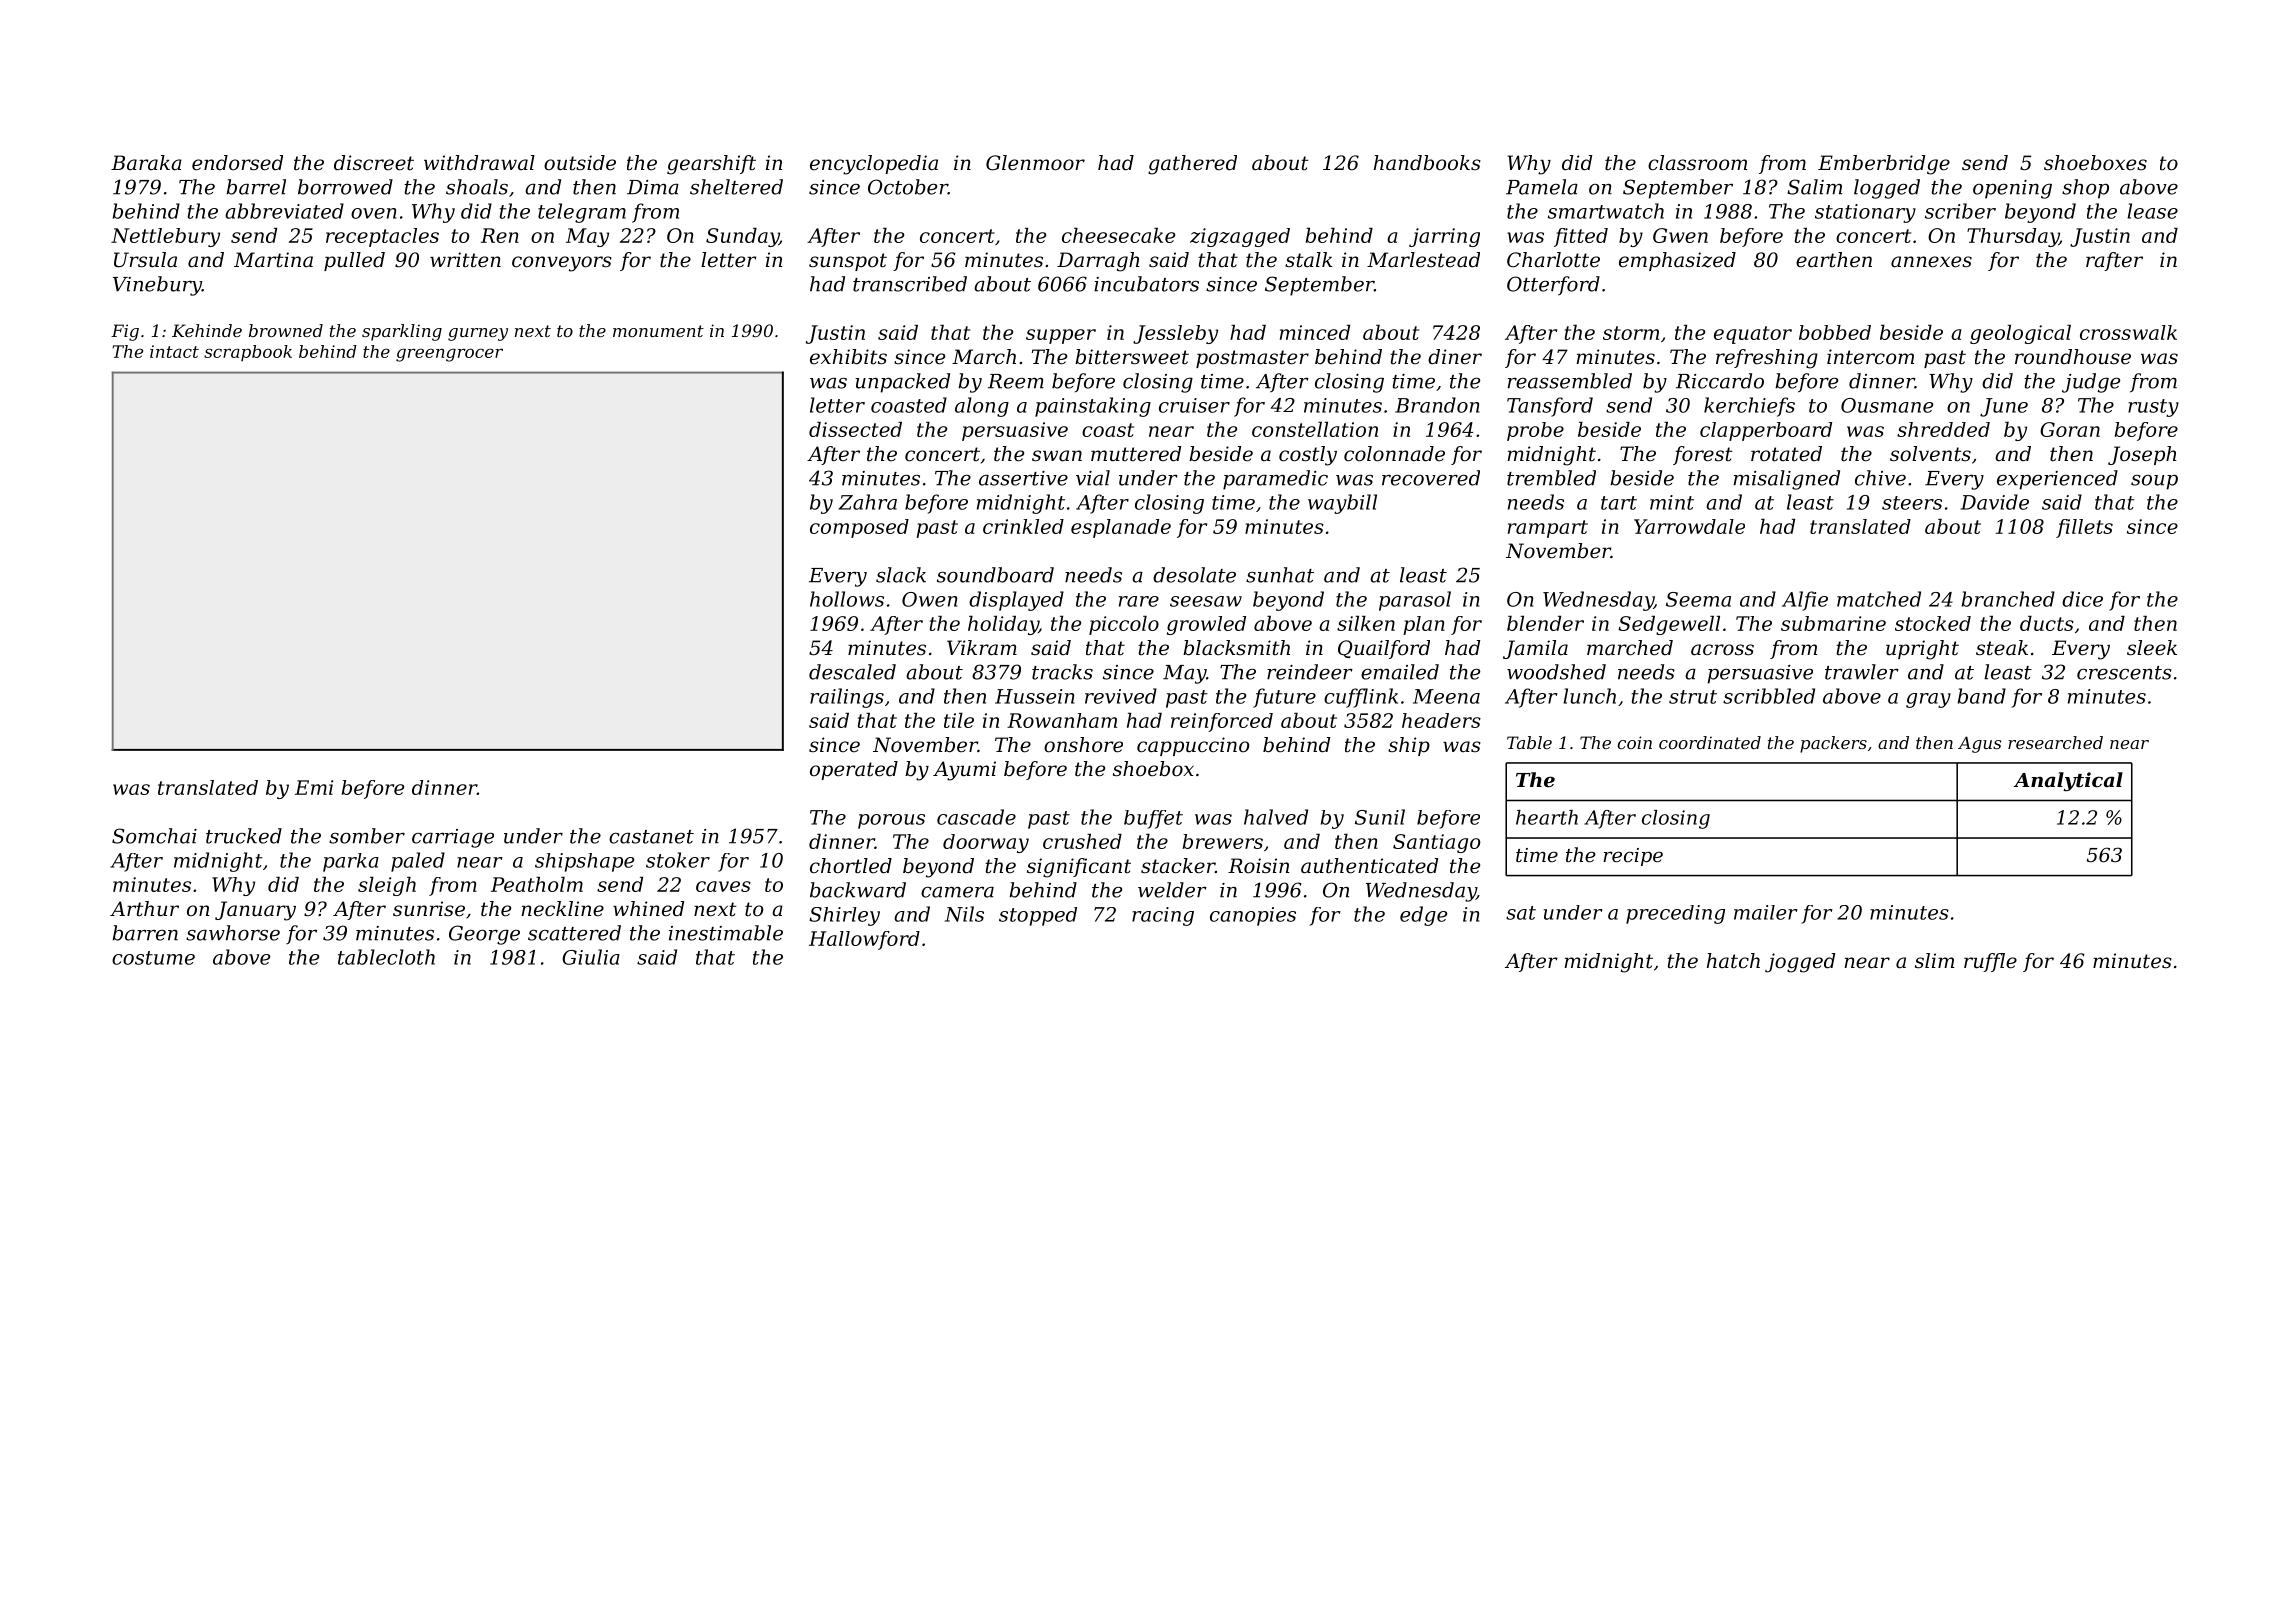  Describe the element at coordinates (1990, 962) in the screenshot. I see `ruffle` at that location.
